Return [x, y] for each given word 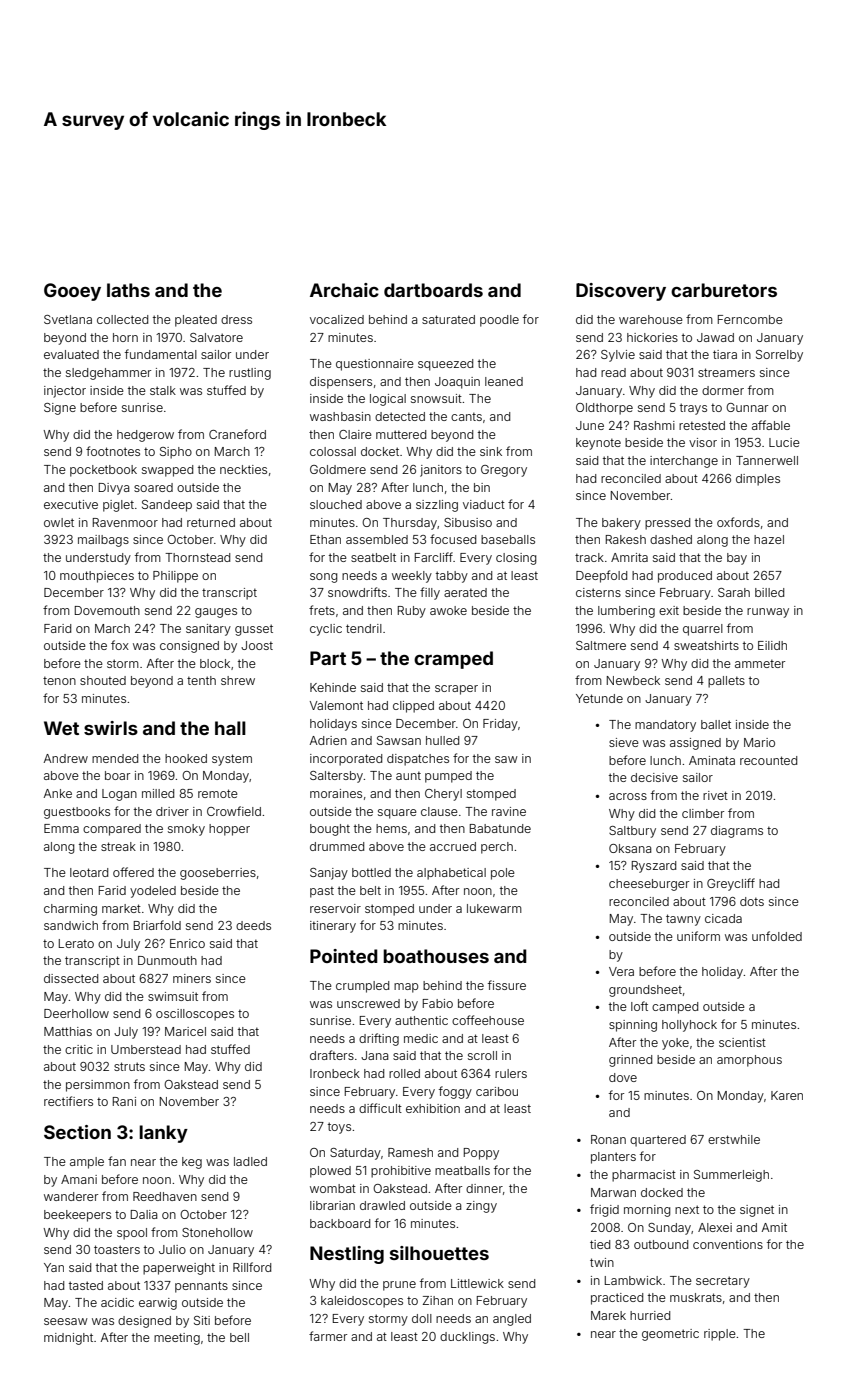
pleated [196, 321]
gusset [254, 630]
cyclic [326, 630]
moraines [336, 793]
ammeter [760, 663]
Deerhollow [76, 1013]
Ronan [608, 1139]
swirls [111, 728]
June [590, 425]
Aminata [712, 760]
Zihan [438, 1300]
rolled [404, 1073]
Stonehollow [217, 1232]
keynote [598, 444]
